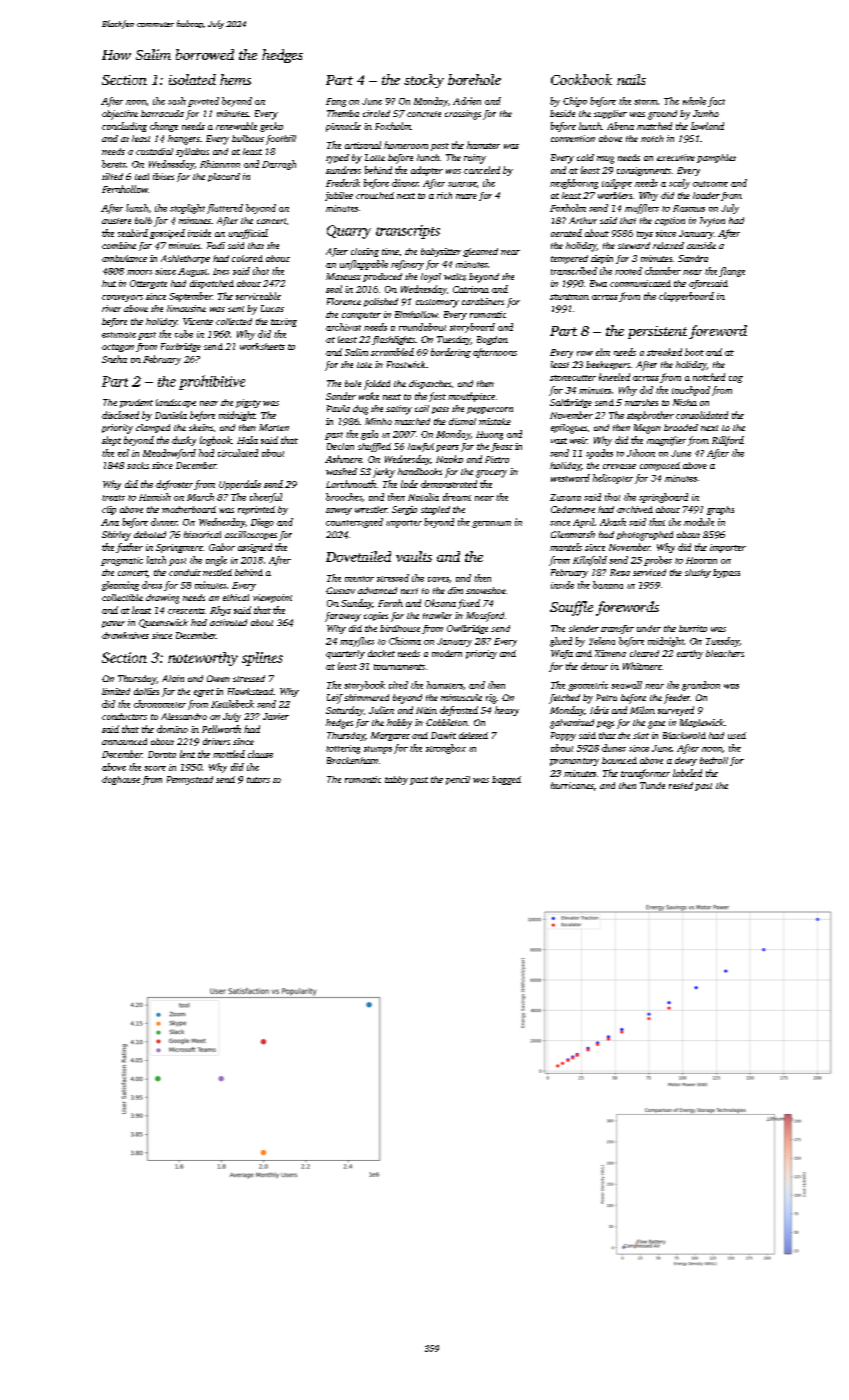  Describe the element at coordinates (121, 780) in the document. I see `doghouse` at that location.
